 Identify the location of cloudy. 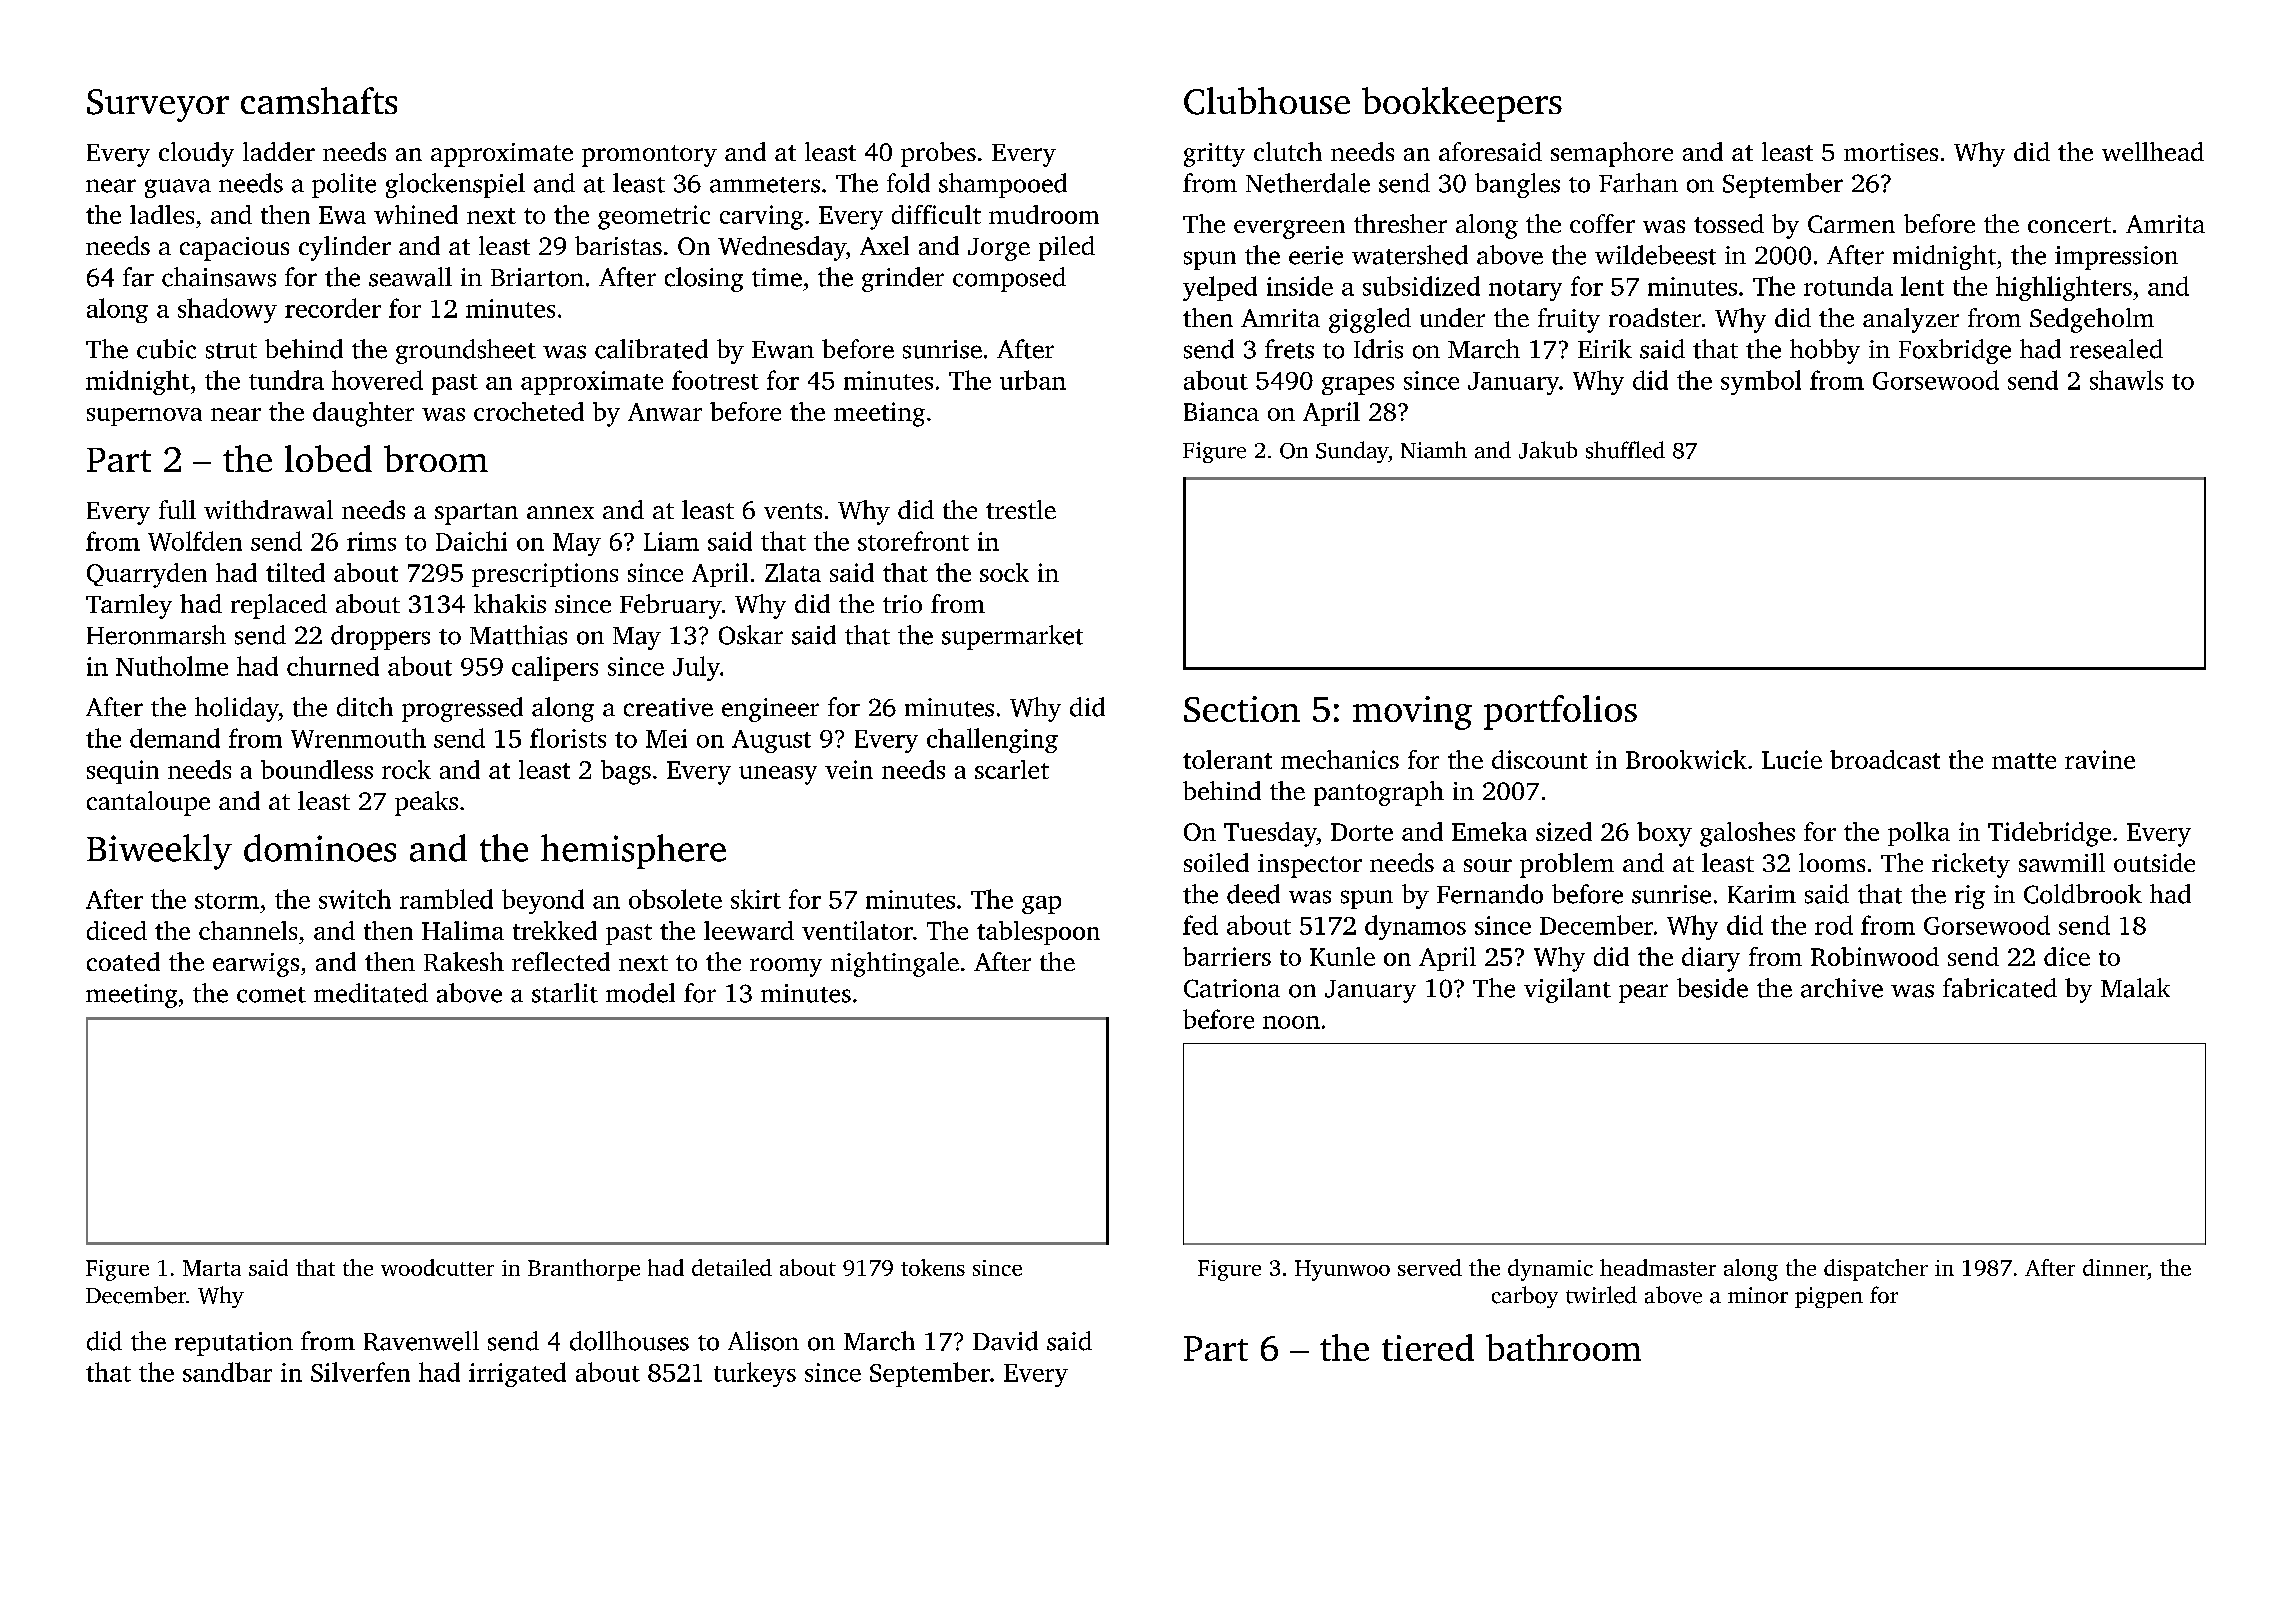
(196, 154).
